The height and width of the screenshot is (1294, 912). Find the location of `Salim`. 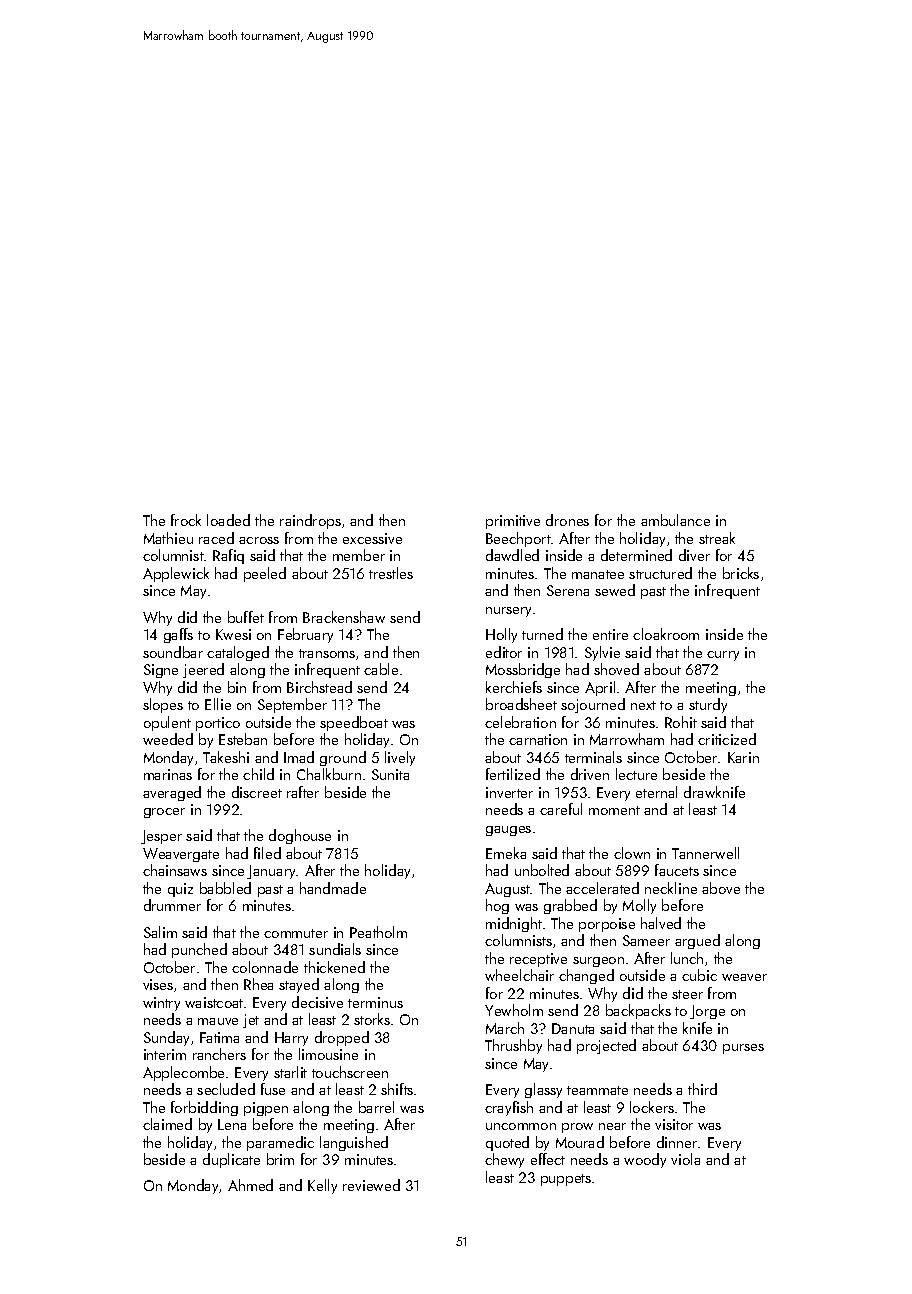

Salim is located at coordinates (160, 932).
